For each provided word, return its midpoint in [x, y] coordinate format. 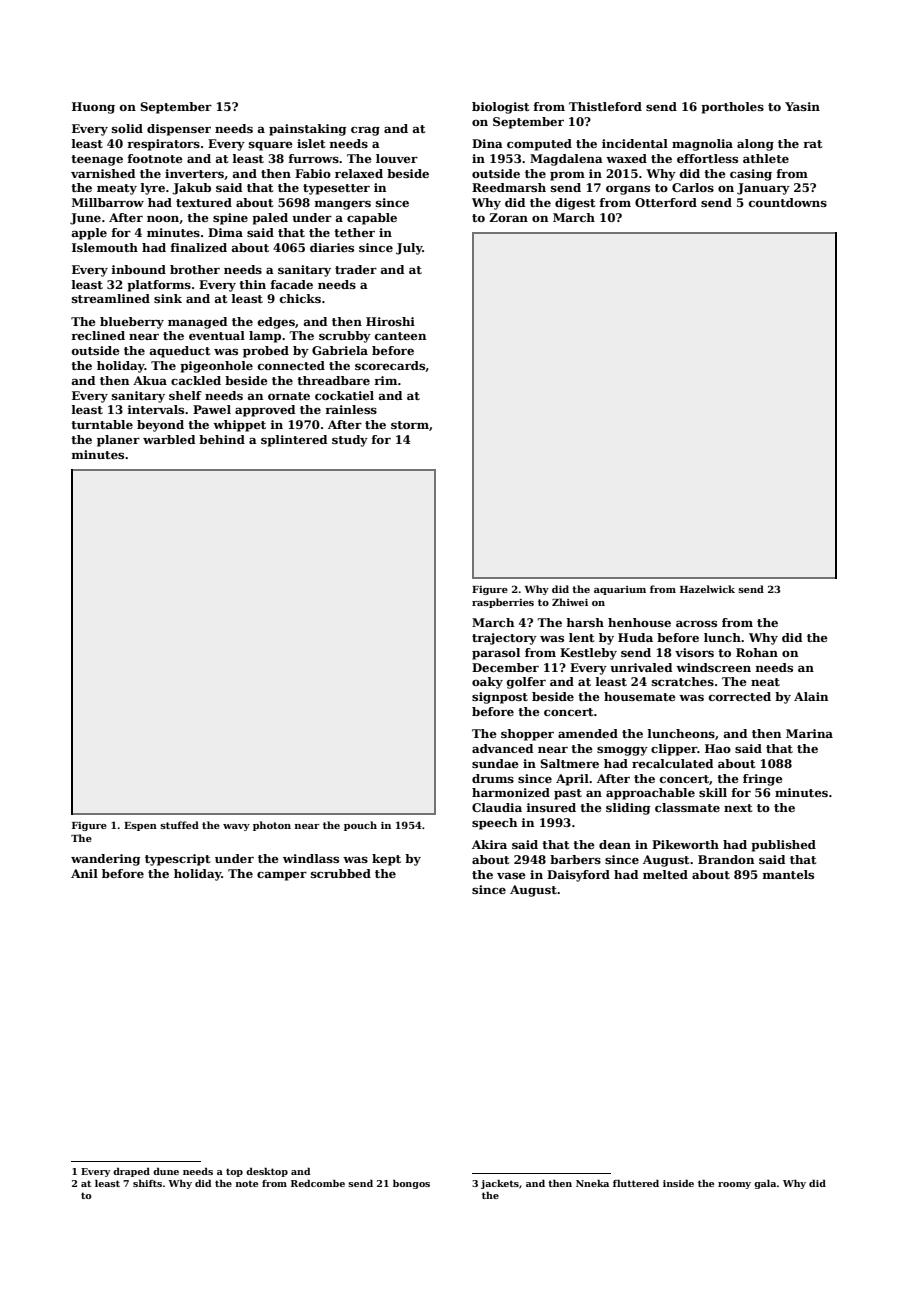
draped [131, 1172]
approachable [650, 794]
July [409, 249]
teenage [97, 160]
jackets [500, 1184]
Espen [140, 826]
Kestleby [588, 654]
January [763, 189]
